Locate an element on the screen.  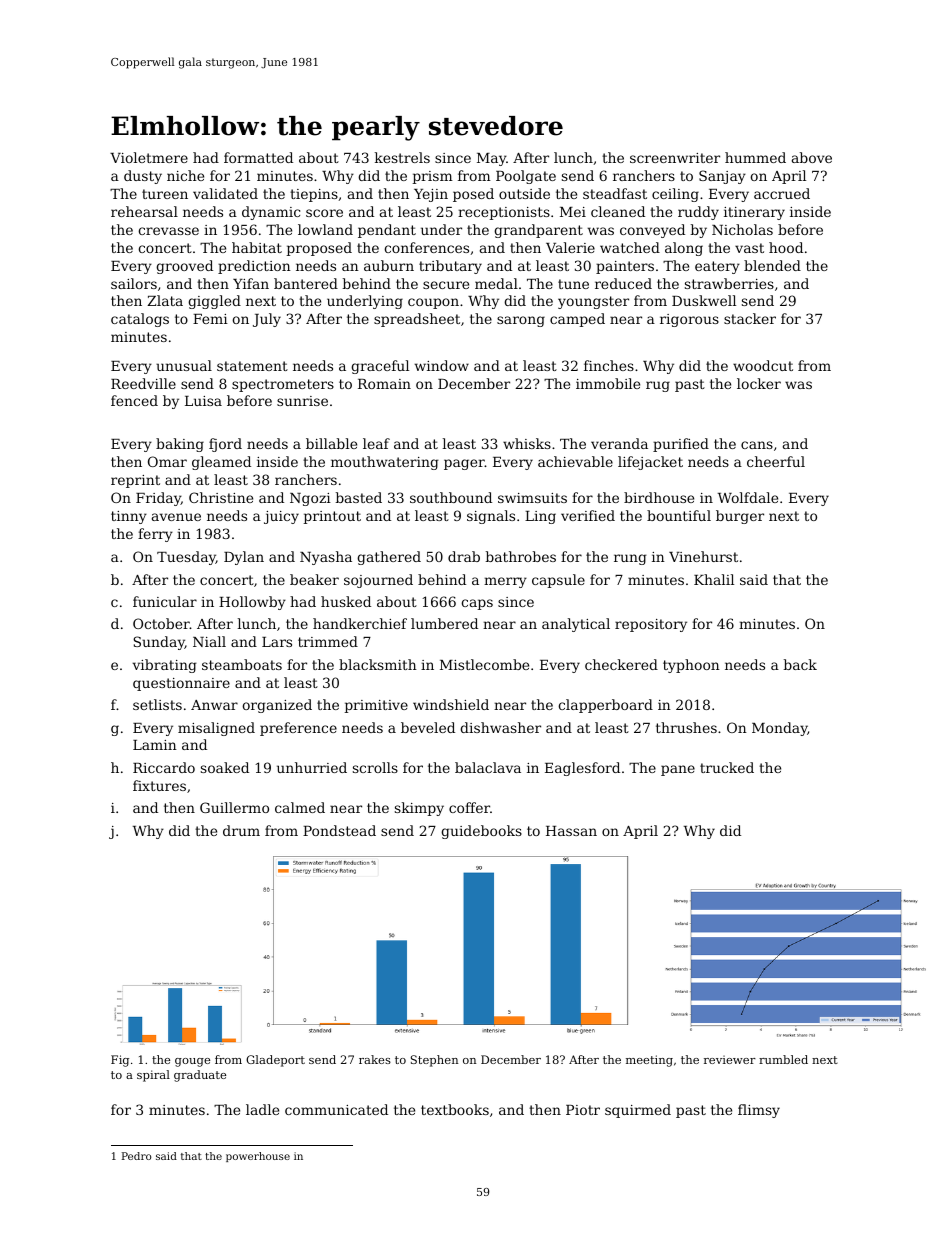
Nyasha is located at coordinates (326, 558).
